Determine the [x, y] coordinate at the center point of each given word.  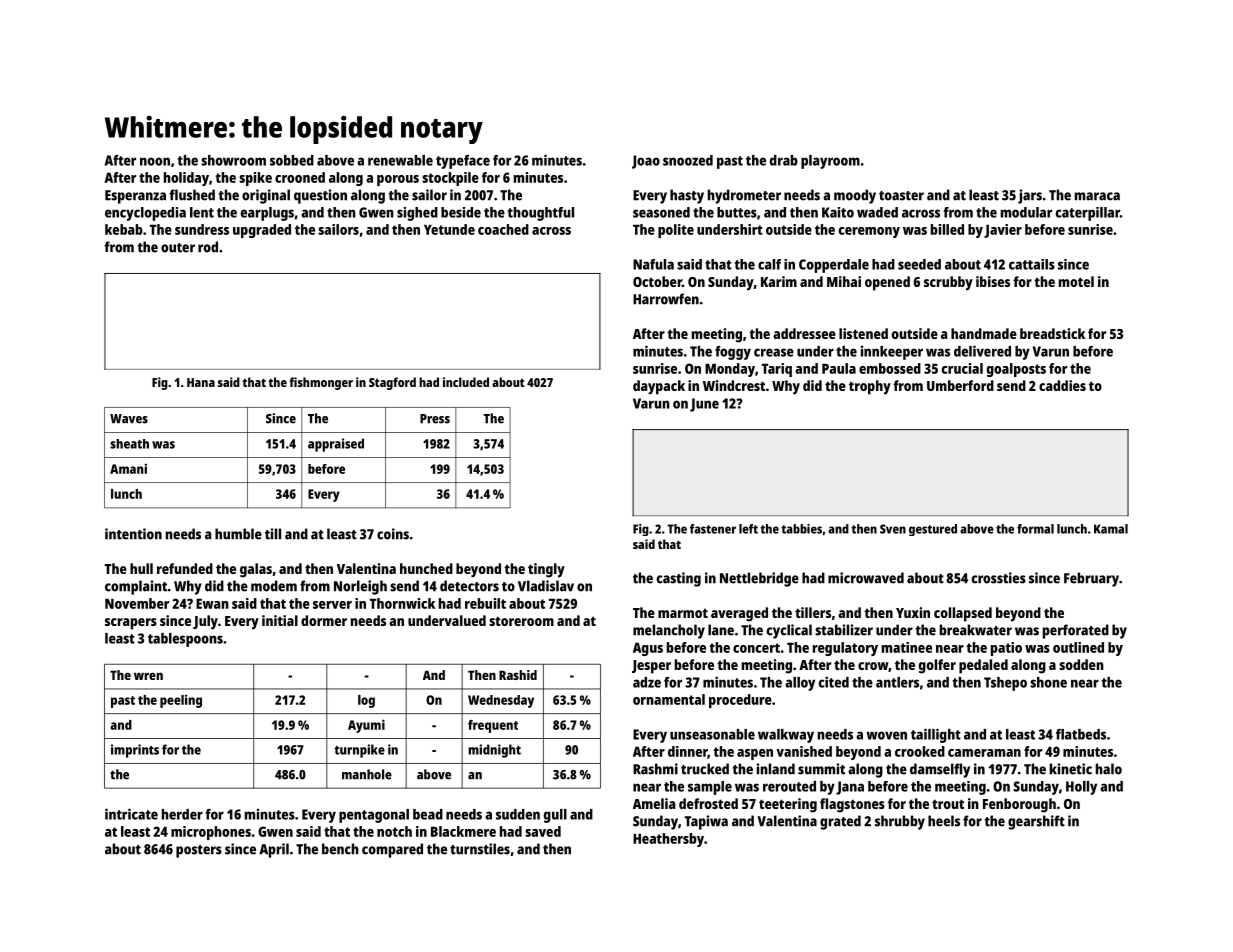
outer [178, 248]
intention [133, 534]
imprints [135, 751]
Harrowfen [666, 299]
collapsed [963, 614]
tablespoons [185, 640]
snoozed [688, 160]
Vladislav [546, 586]
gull [555, 816]
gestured [933, 530]
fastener [713, 529]
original [266, 196]
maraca [1097, 196]
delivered [982, 351]
